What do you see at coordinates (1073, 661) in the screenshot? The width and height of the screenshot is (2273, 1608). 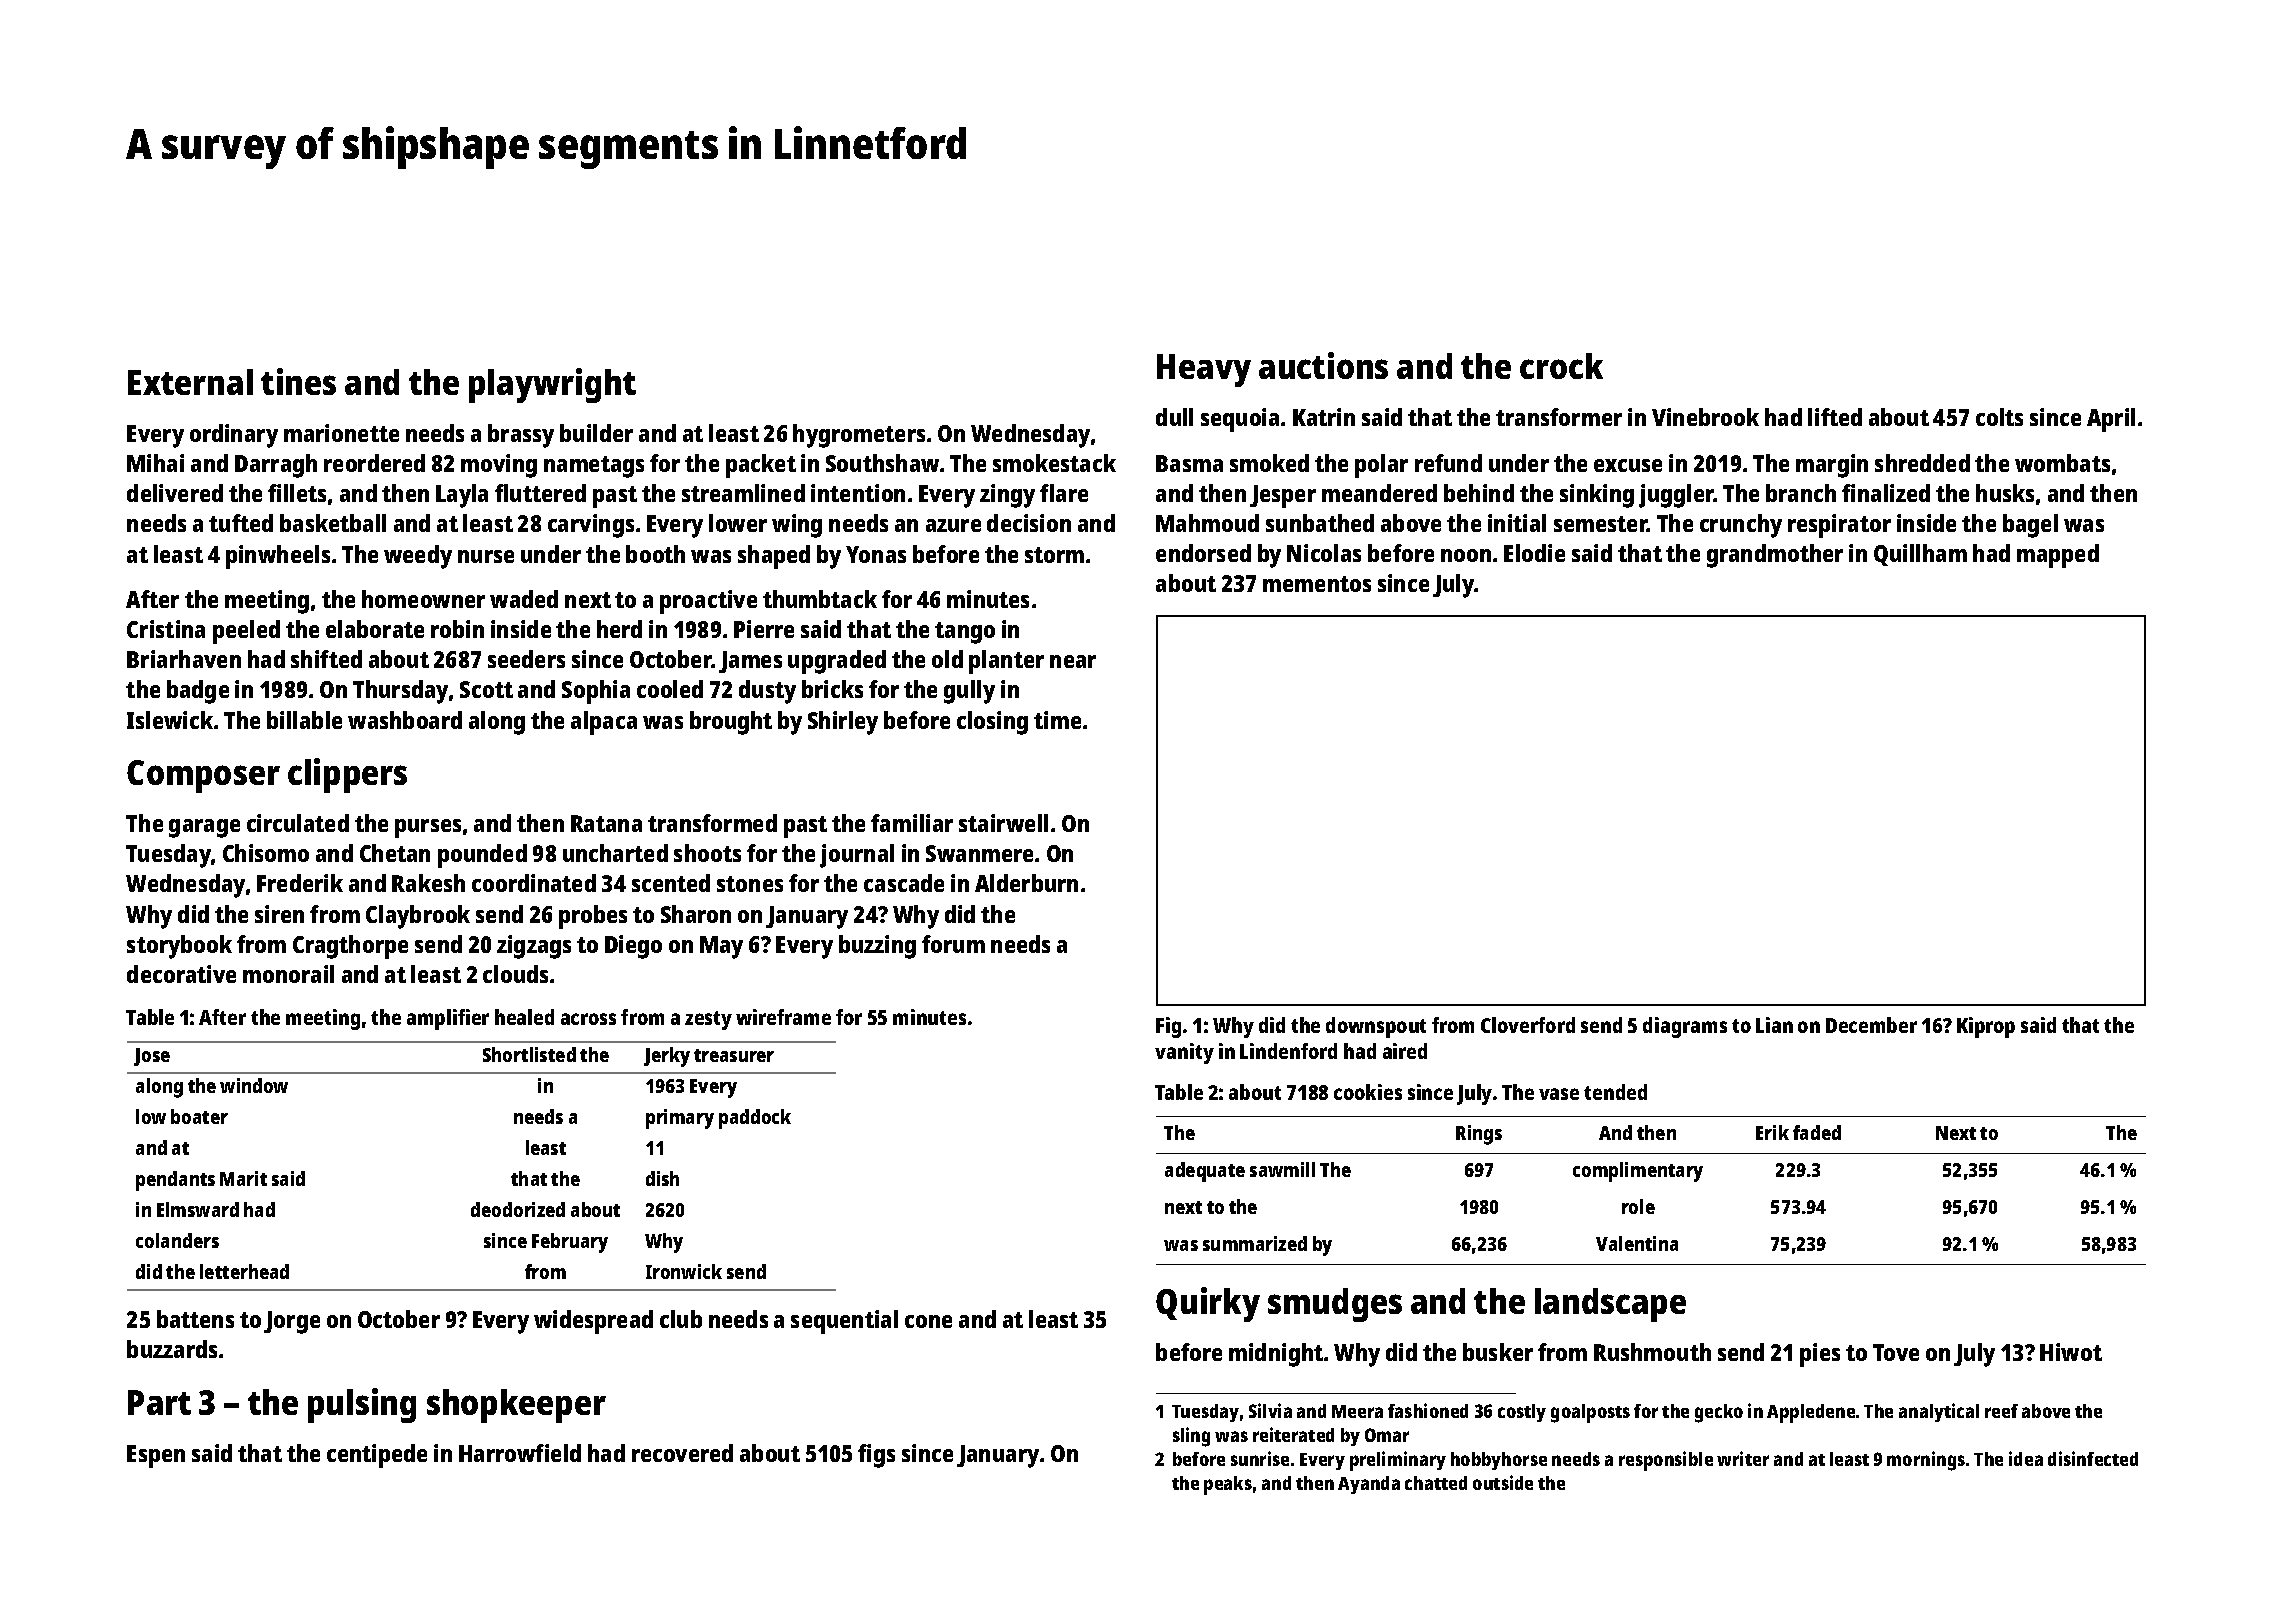 I see `near` at bounding box center [1073, 661].
